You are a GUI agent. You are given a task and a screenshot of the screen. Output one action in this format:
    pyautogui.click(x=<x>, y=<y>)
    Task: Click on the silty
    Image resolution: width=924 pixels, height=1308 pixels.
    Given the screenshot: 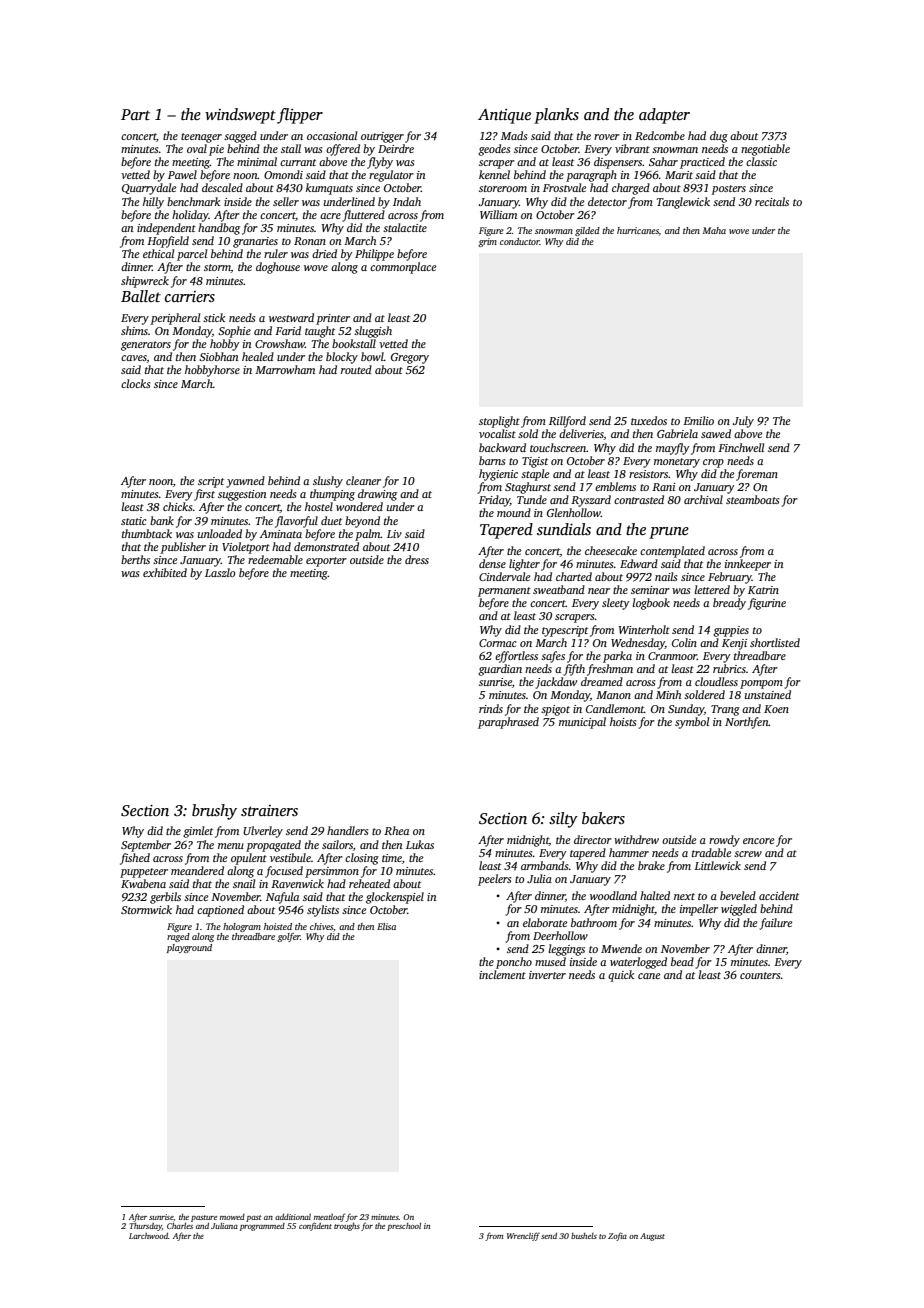 What is the action you would take?
    pyautogui.click(x=563, y=820)
